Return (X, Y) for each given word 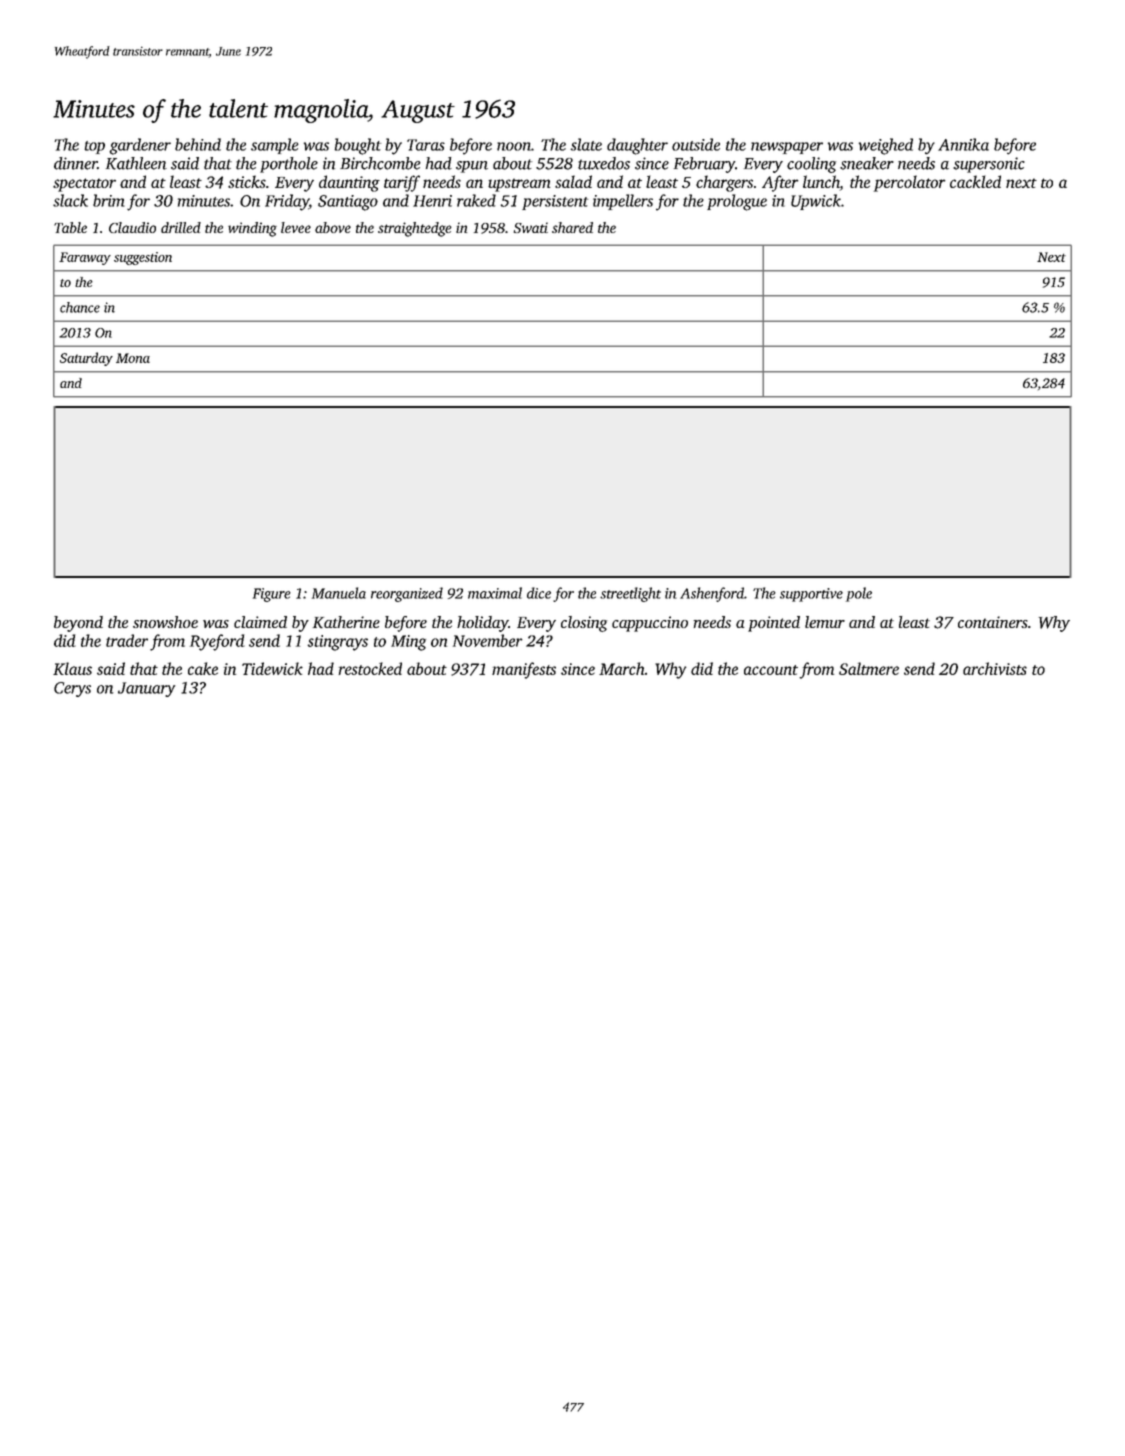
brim (109, 200)
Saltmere (869, 668)
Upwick (816, 202)
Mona (133, 358)
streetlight (630, 594)
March (621, 668)
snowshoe (165, 622)
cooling (811, 165)
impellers (623, 202)
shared (572, 227)
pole (859, 594)
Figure (272, 595)
